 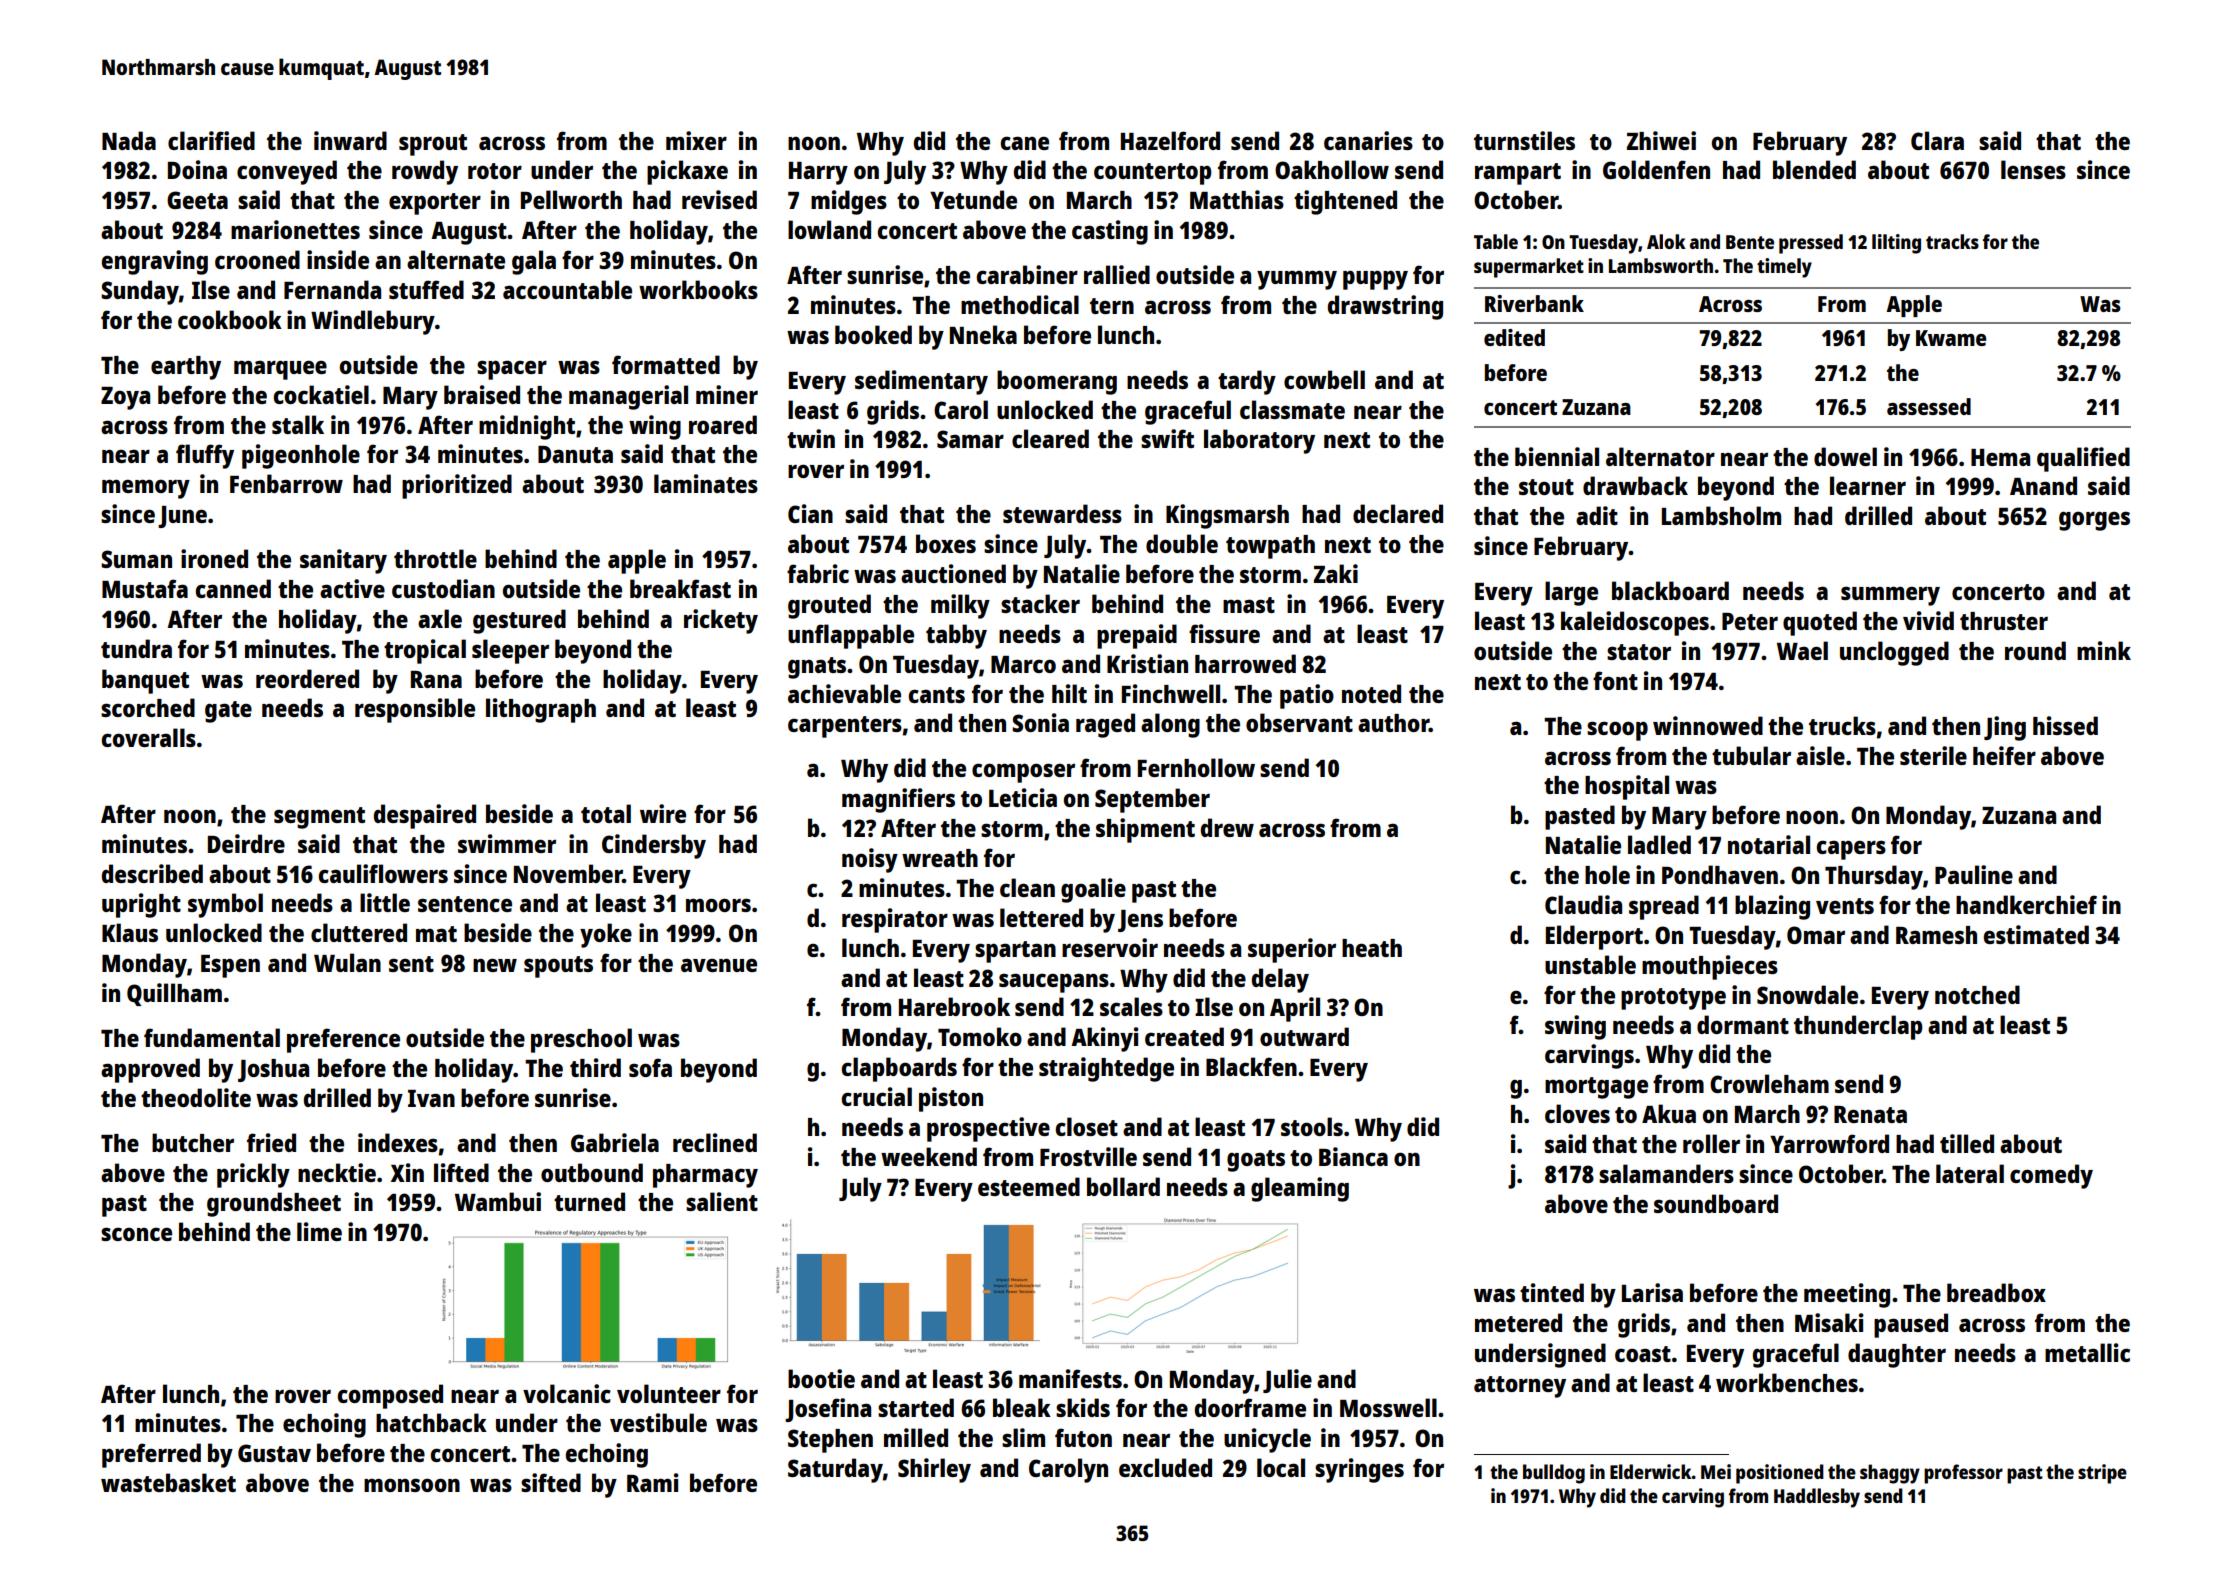 I want to click on Rami, so click(x=653, y=1482).
